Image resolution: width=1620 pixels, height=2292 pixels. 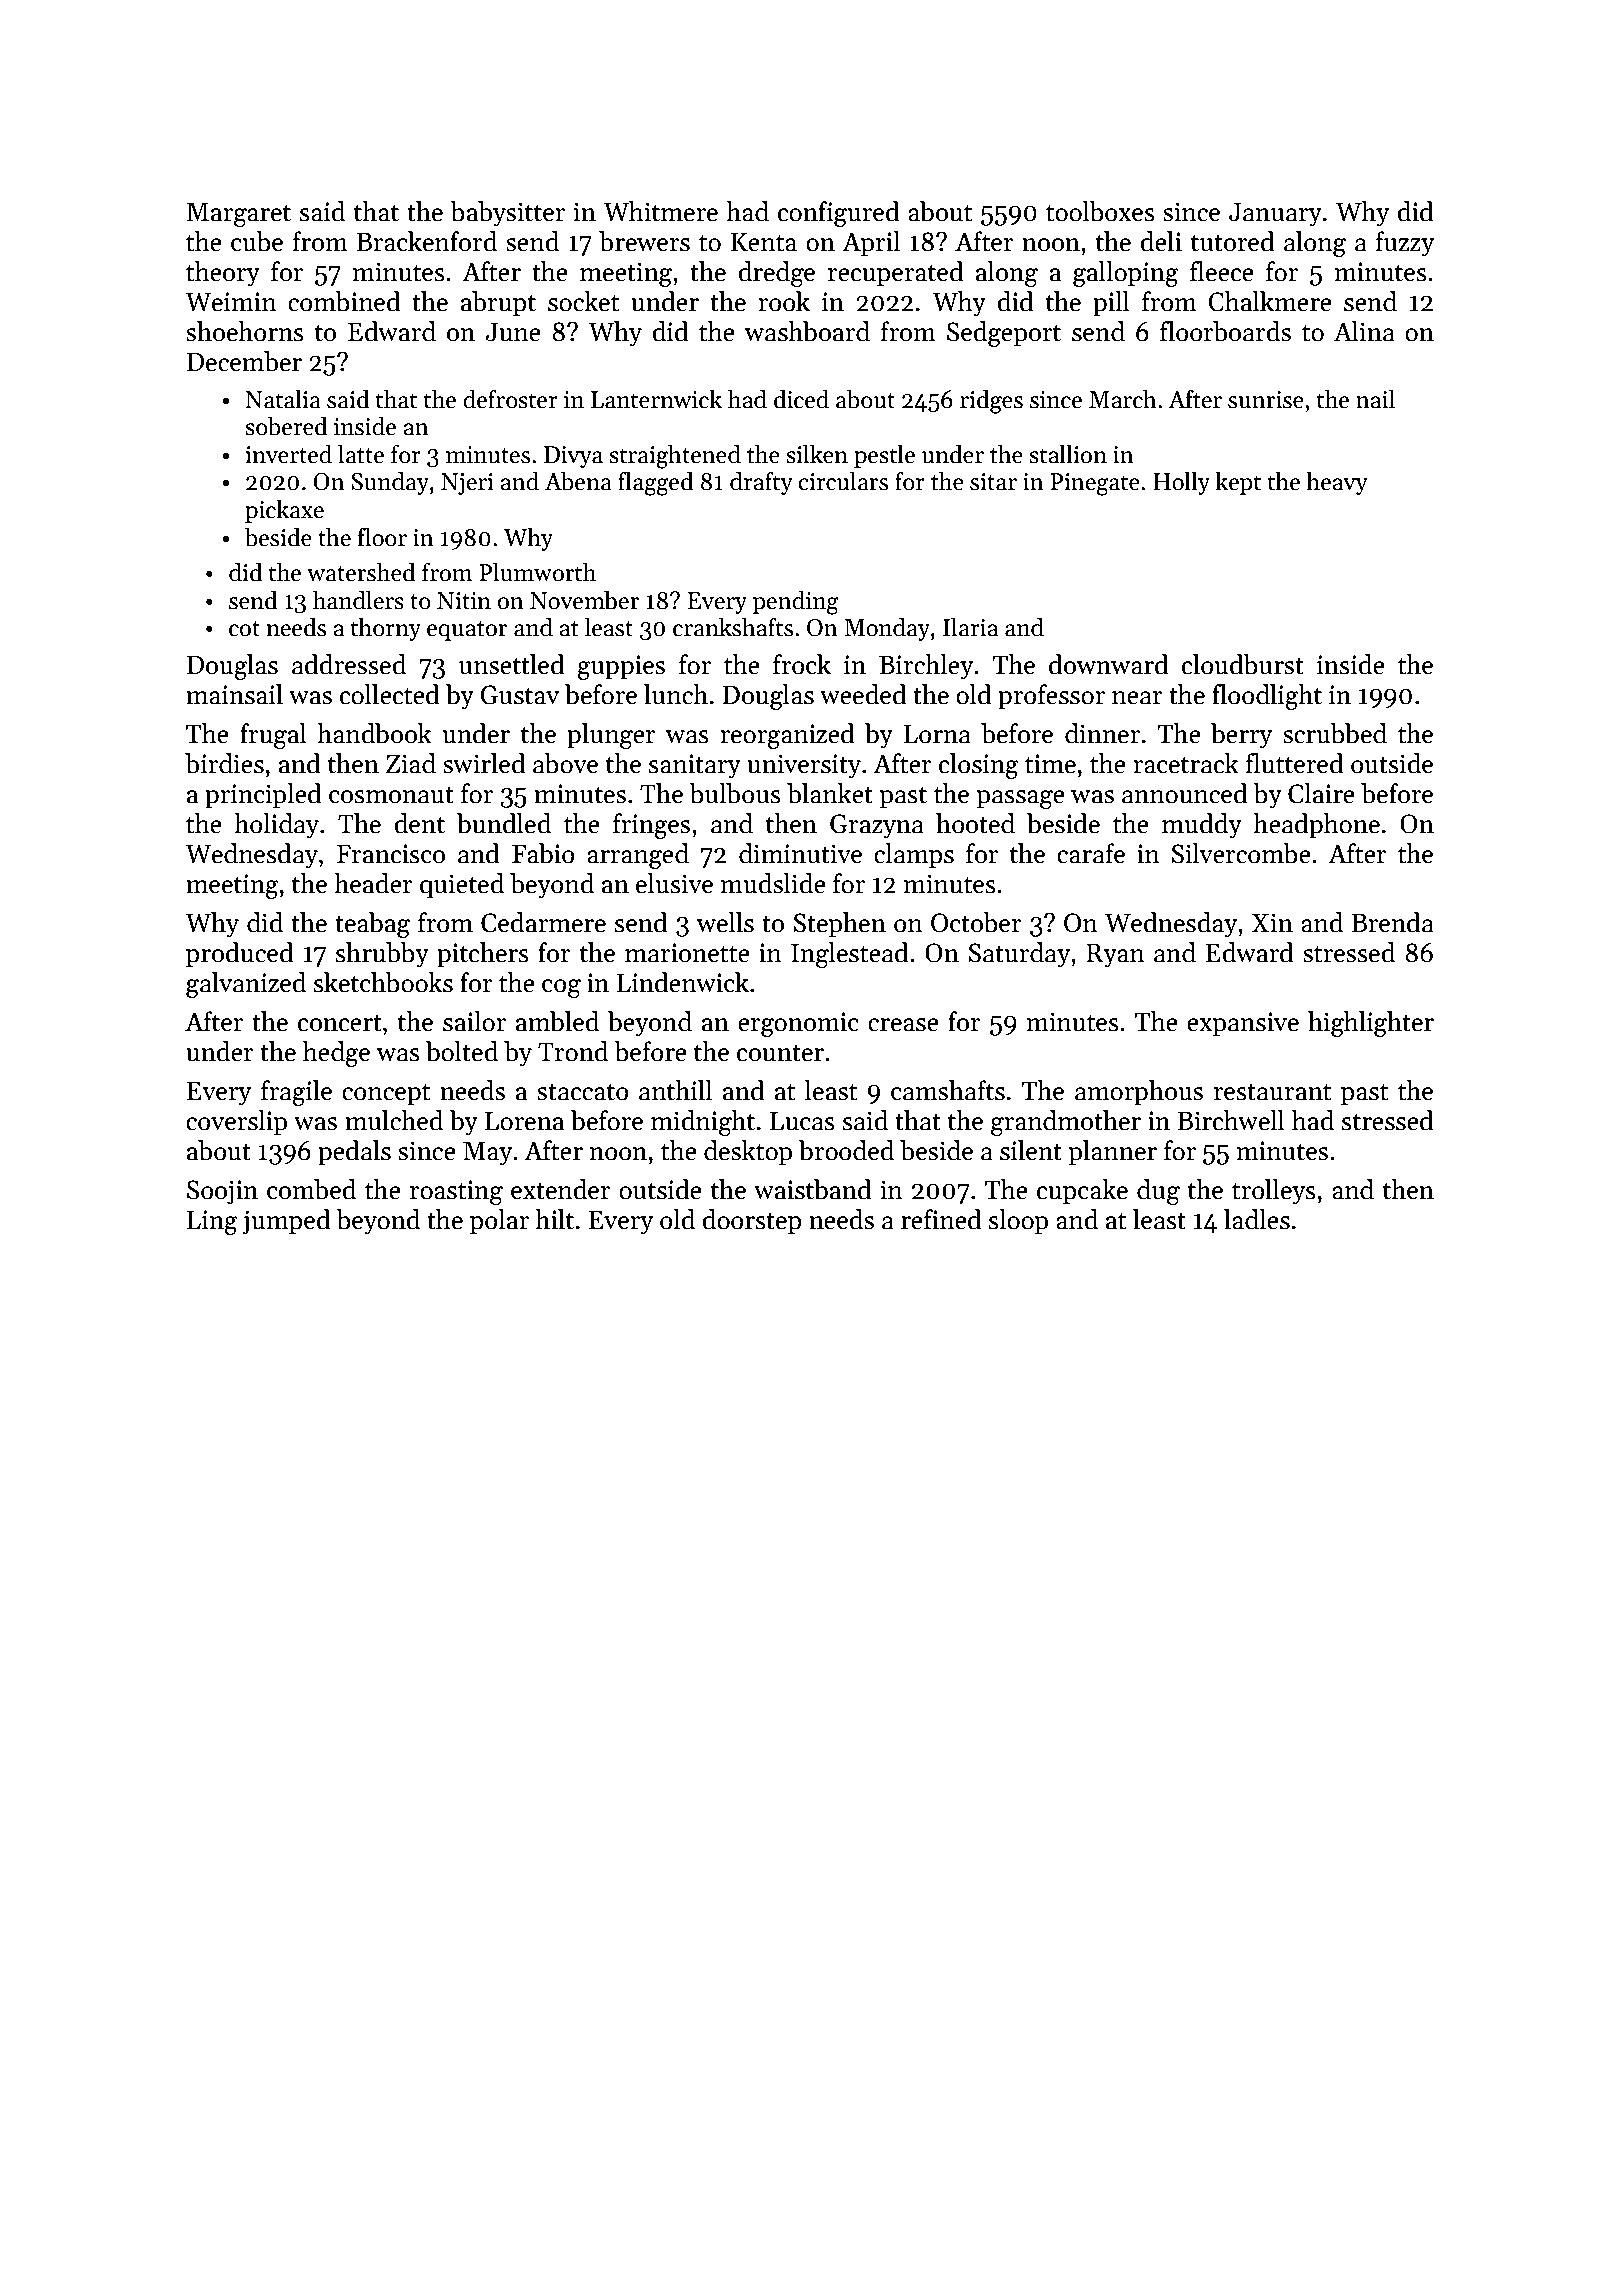 What do you see at coordinates (238, 215) in the page?
I see `Margaret` at bounding box center [238, 215].
